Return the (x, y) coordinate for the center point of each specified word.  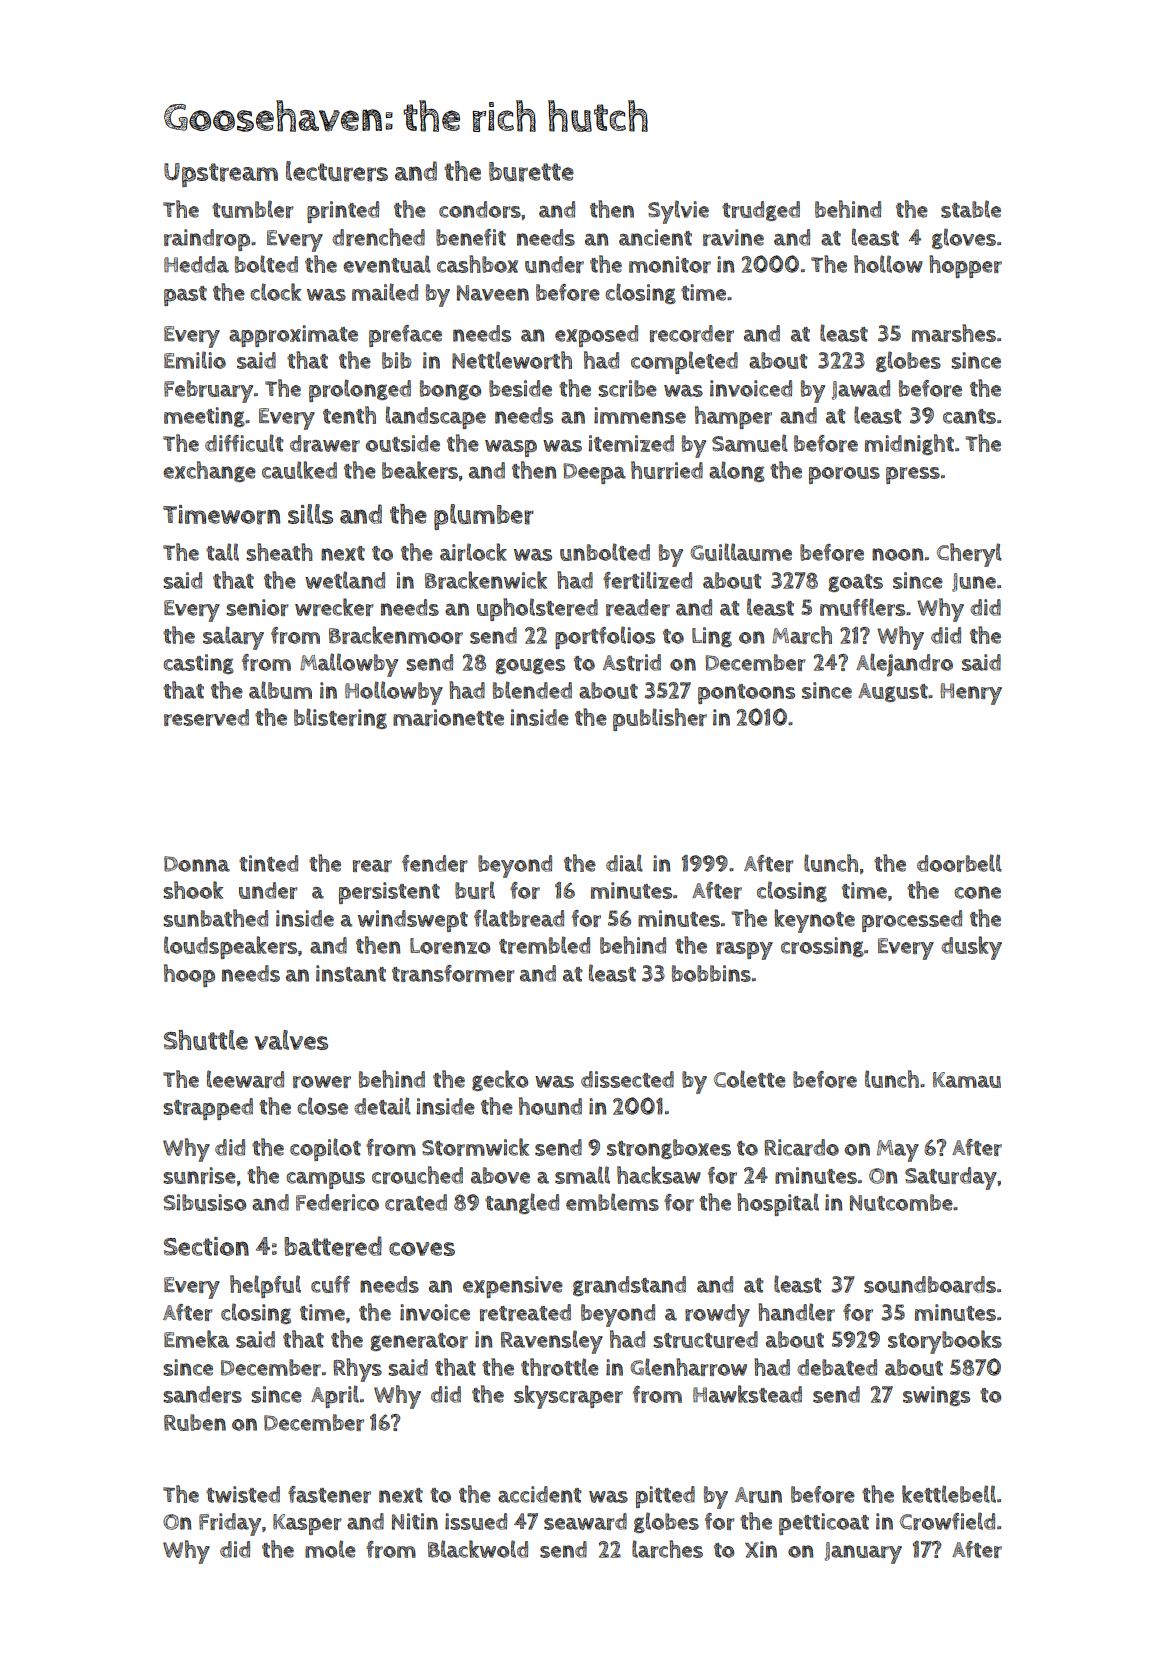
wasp (511, 448)
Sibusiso (204, 1202)
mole (330, 1549)
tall (222, 552)
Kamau (967, 1080)
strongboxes (669, 1149)
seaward (585, 1521)
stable (971, 209)
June (974, 582)
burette (531, 172)
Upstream (221, 175)
